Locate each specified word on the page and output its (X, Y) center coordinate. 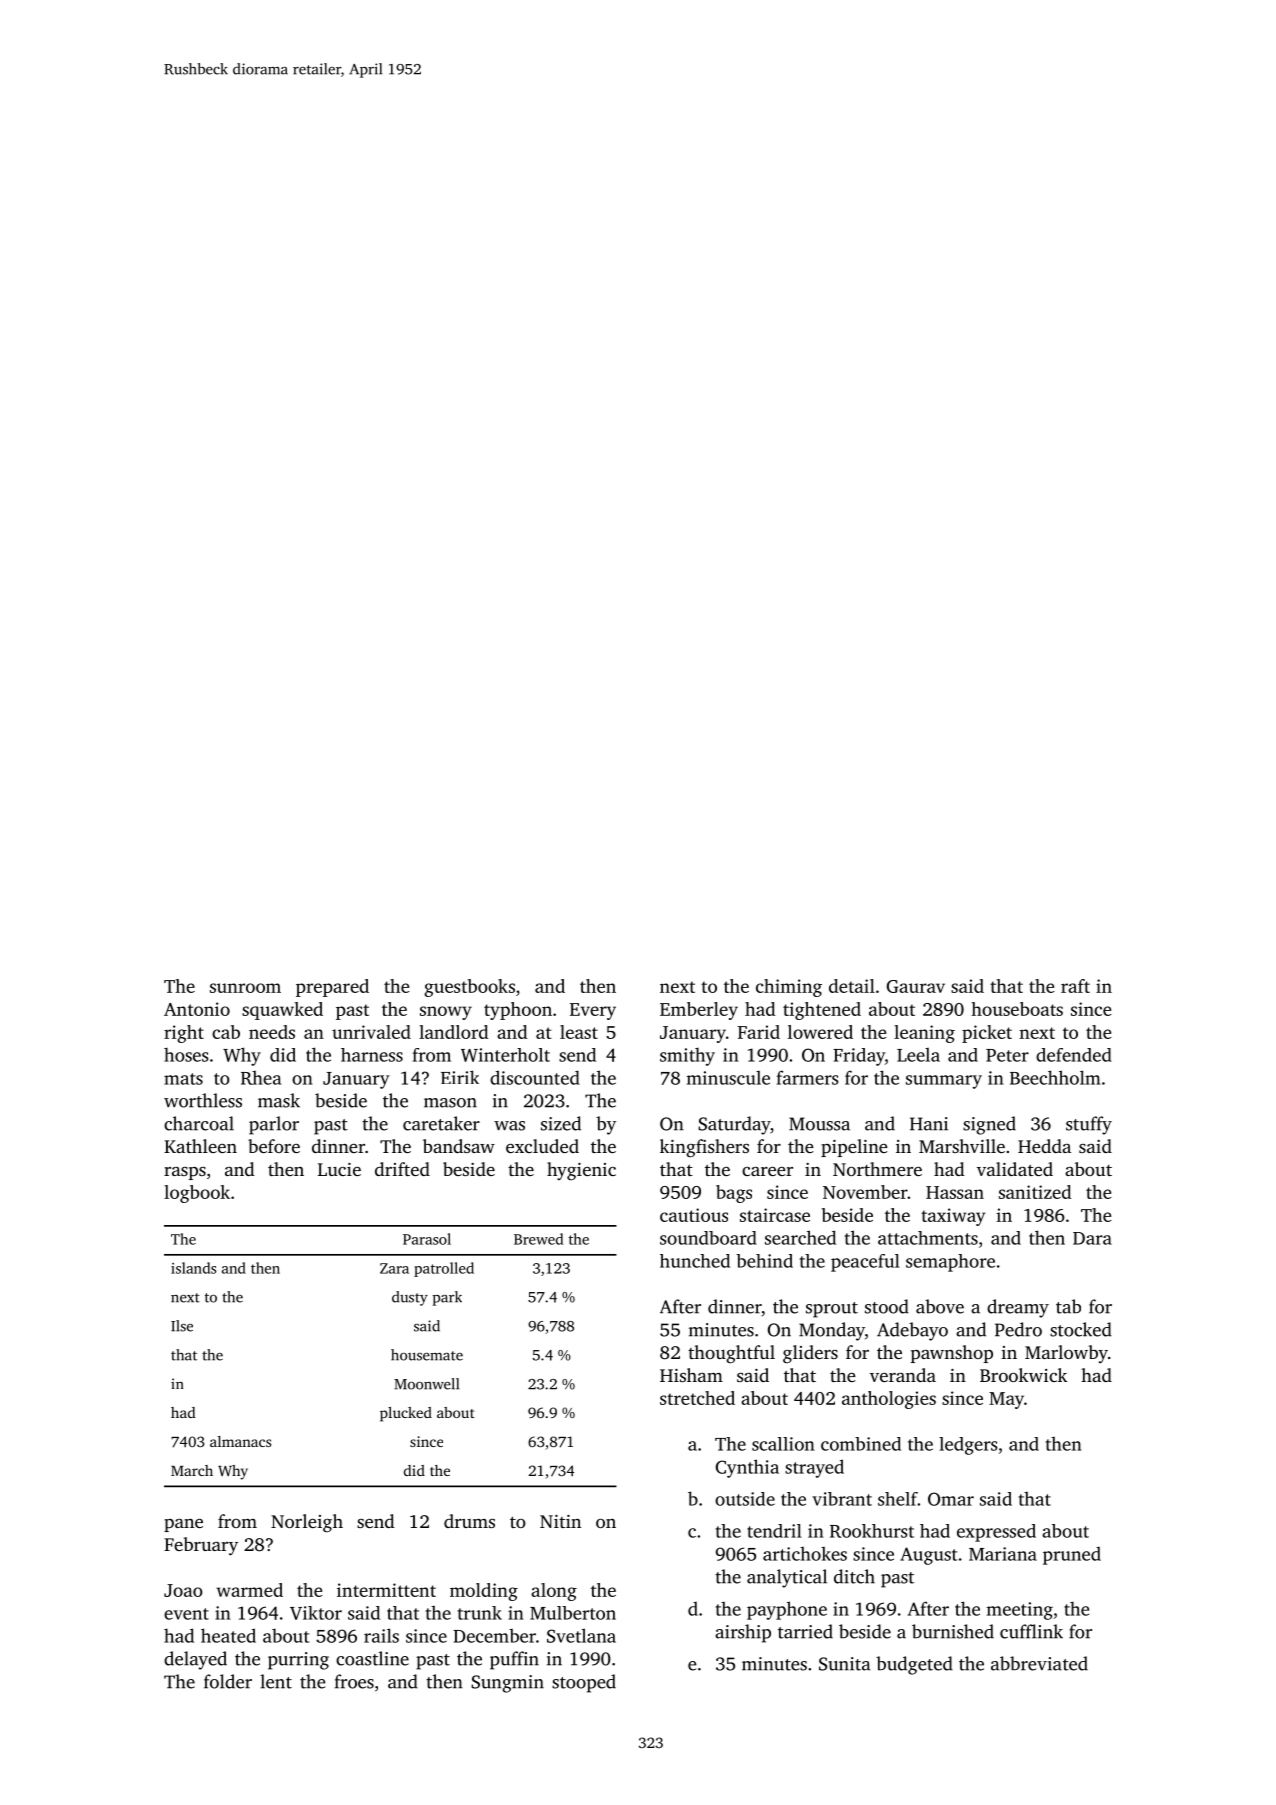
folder (228, 1681)
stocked (1081, 1329)
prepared (332, 988)
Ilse (182, 1326)
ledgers (968, 1446)
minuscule (728, 1078)
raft (1075, 986)
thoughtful (731, 1354)
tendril (774, 1531)
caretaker (441, 1123)
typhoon (518, 1011)
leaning (924, 1034)
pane (183, 1525)
